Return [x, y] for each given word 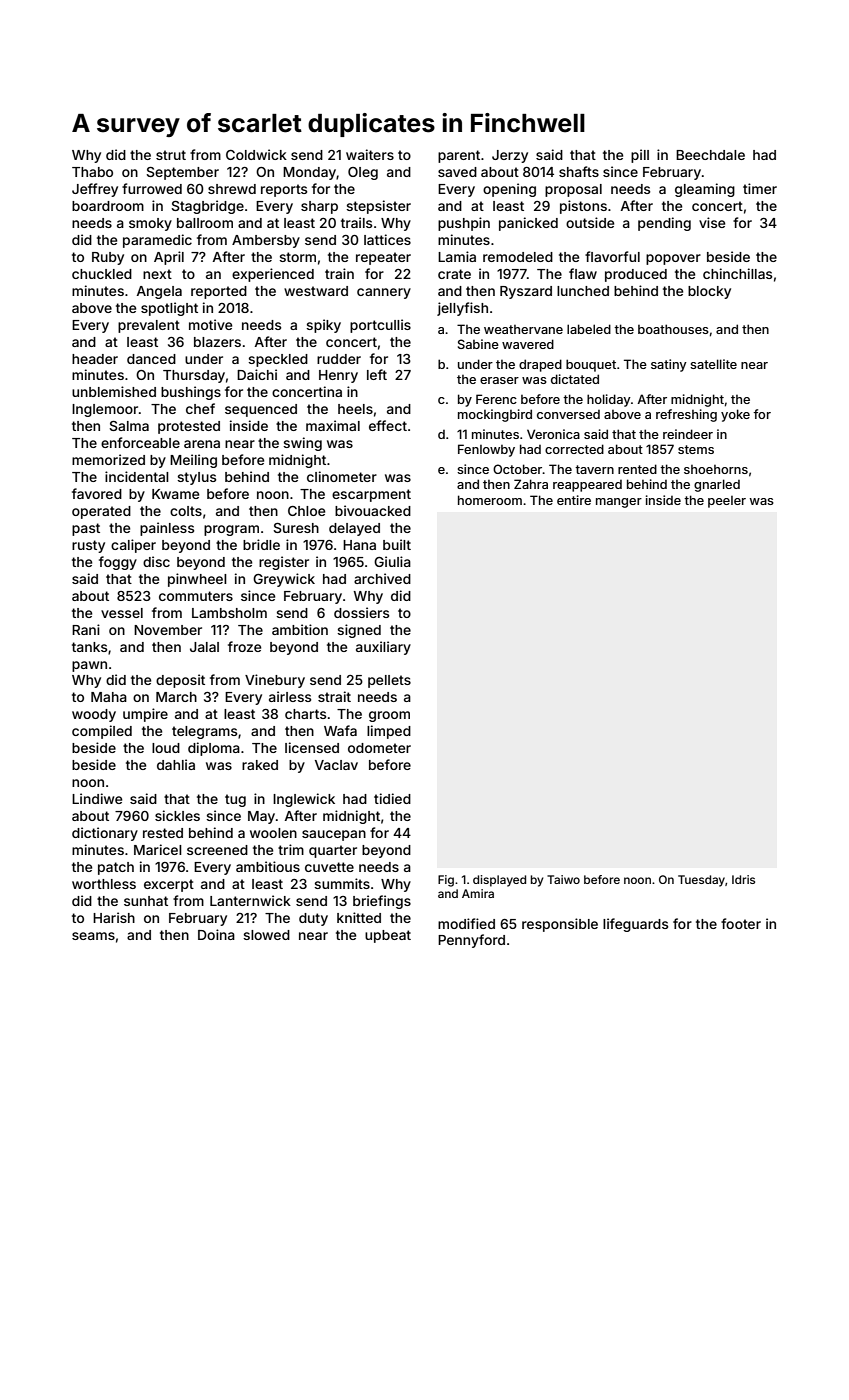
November [168, 630]
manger [619, 503]
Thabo [92, 172]
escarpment [371, 495]
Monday [309, 173]
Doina [216, 934]
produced [636, 275]
